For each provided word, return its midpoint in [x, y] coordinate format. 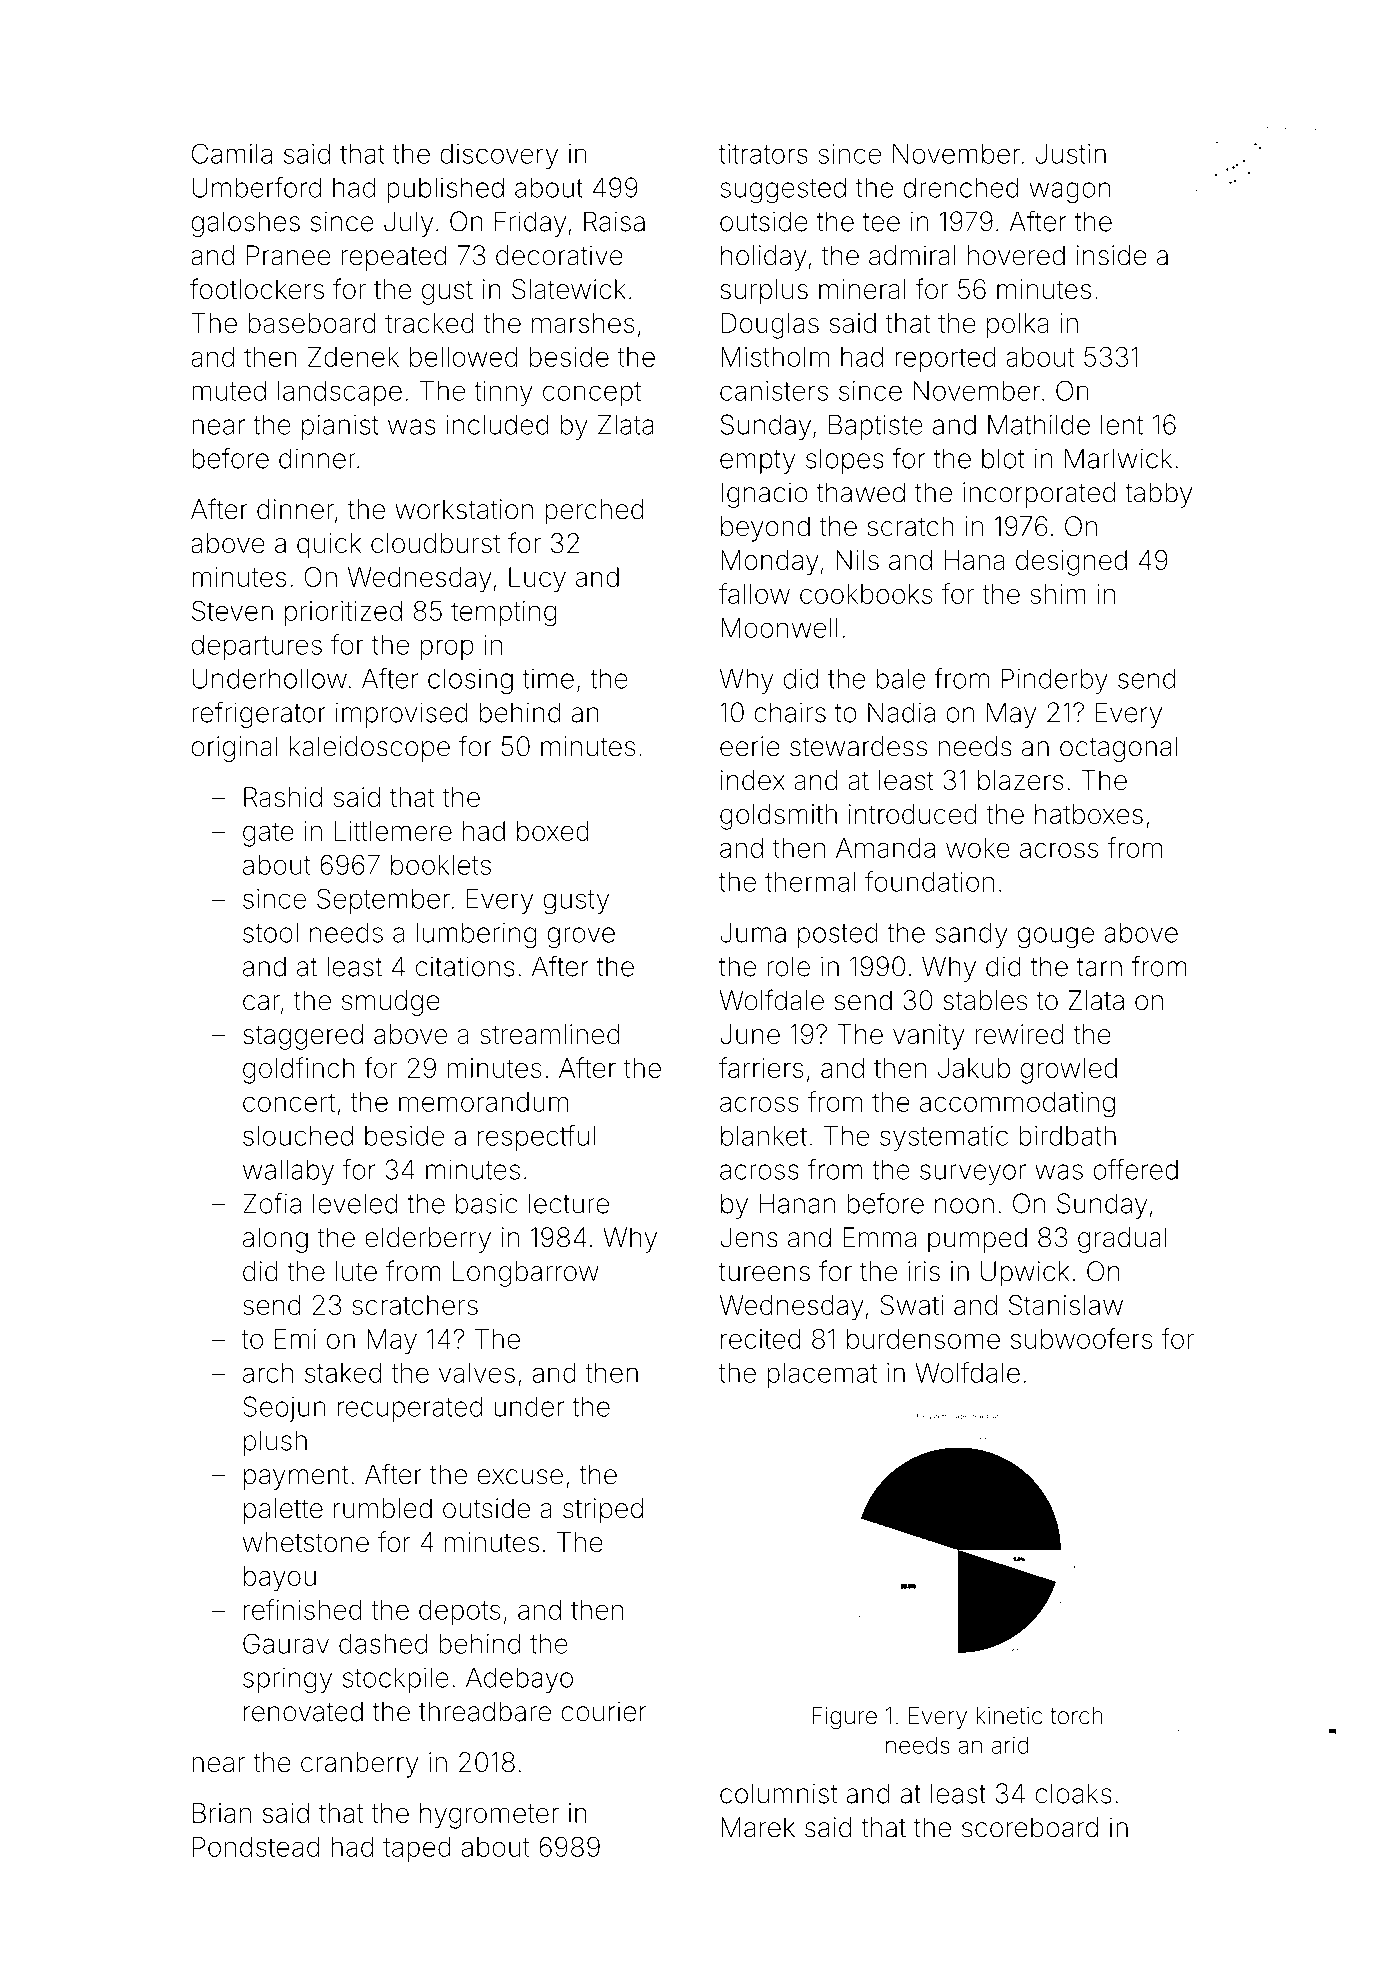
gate [268, 834]
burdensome [923, 1339]
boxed [553, 831]
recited [761, 1339]
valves [477, 1372]
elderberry [428, 1240]
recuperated [410, 1409]
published [445, 190]
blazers [1020, 780]
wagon [1069, 192]
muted [229, 391]
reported [945, 359]
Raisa [614, 221]
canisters [774, 391]
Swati [911, 1305]
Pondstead [256, 1847]
